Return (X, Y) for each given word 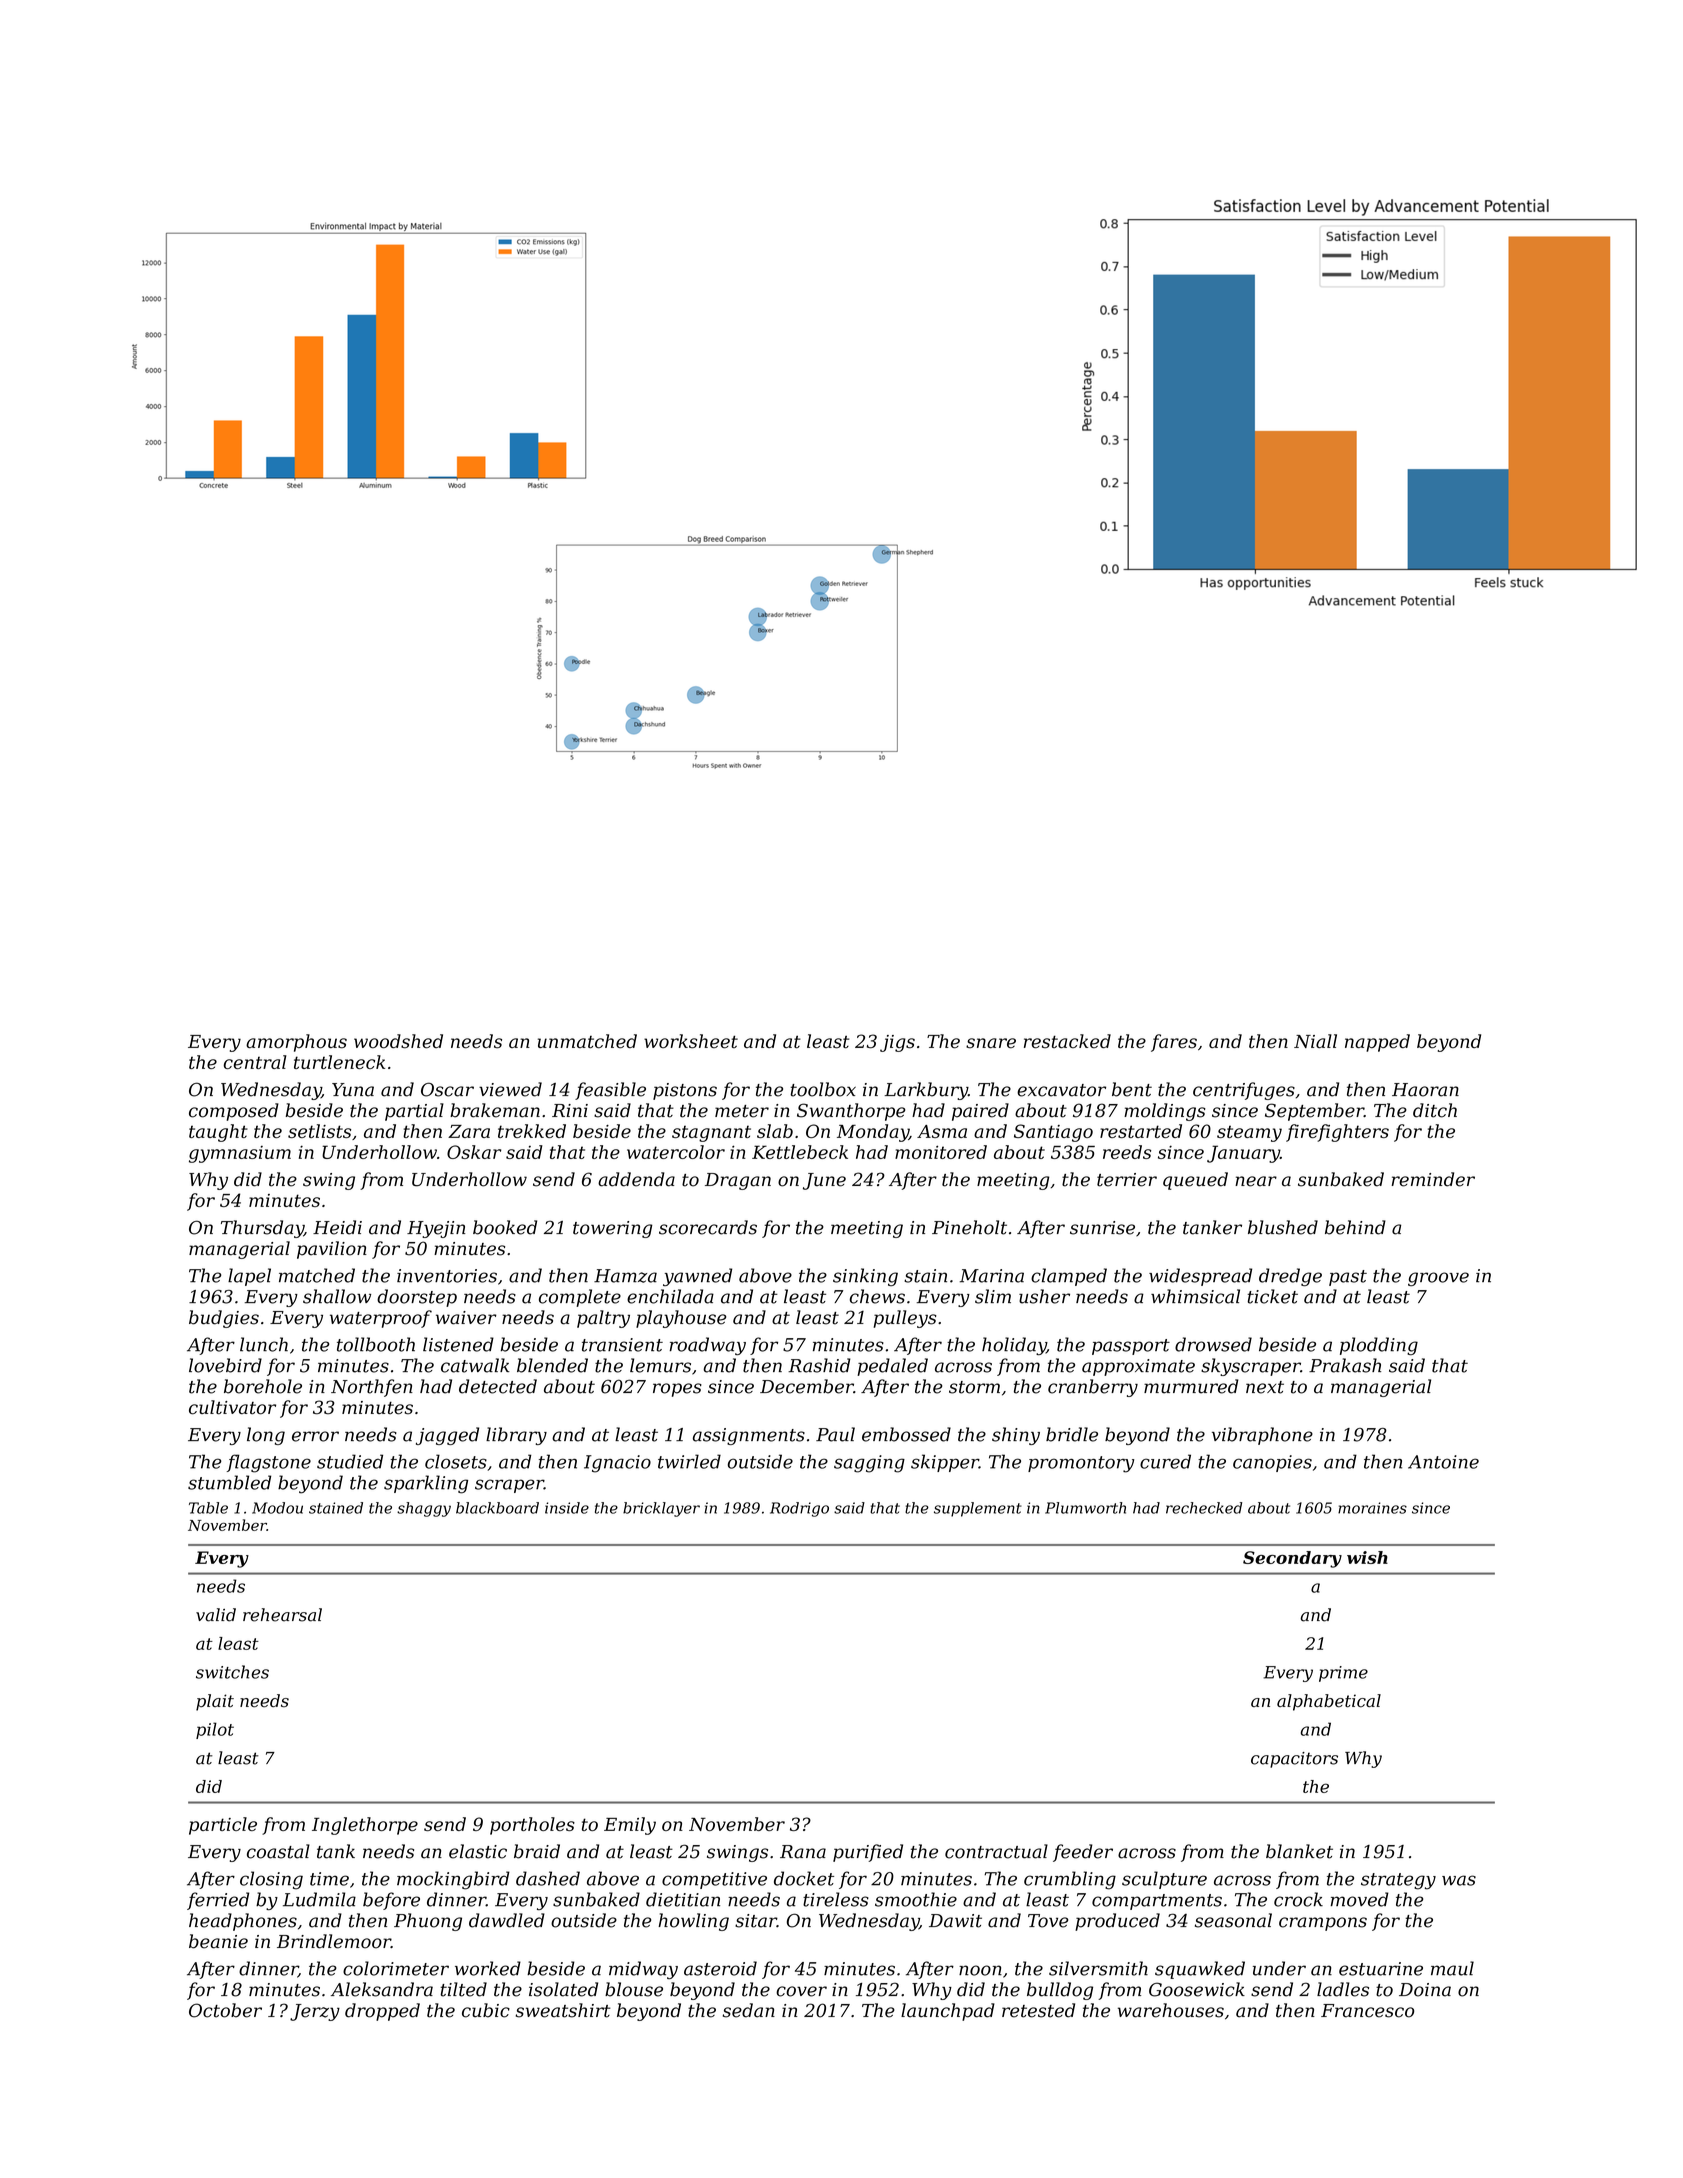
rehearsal (282, 1615)
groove (1438, 1279)
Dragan (738, 1181)
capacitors (1294, 1760)
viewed (510, 1089)
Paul (835, 1434)
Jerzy (315, 2012)
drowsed (1213, 1344)
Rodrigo (799, 1509)
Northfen (372, 1388)
